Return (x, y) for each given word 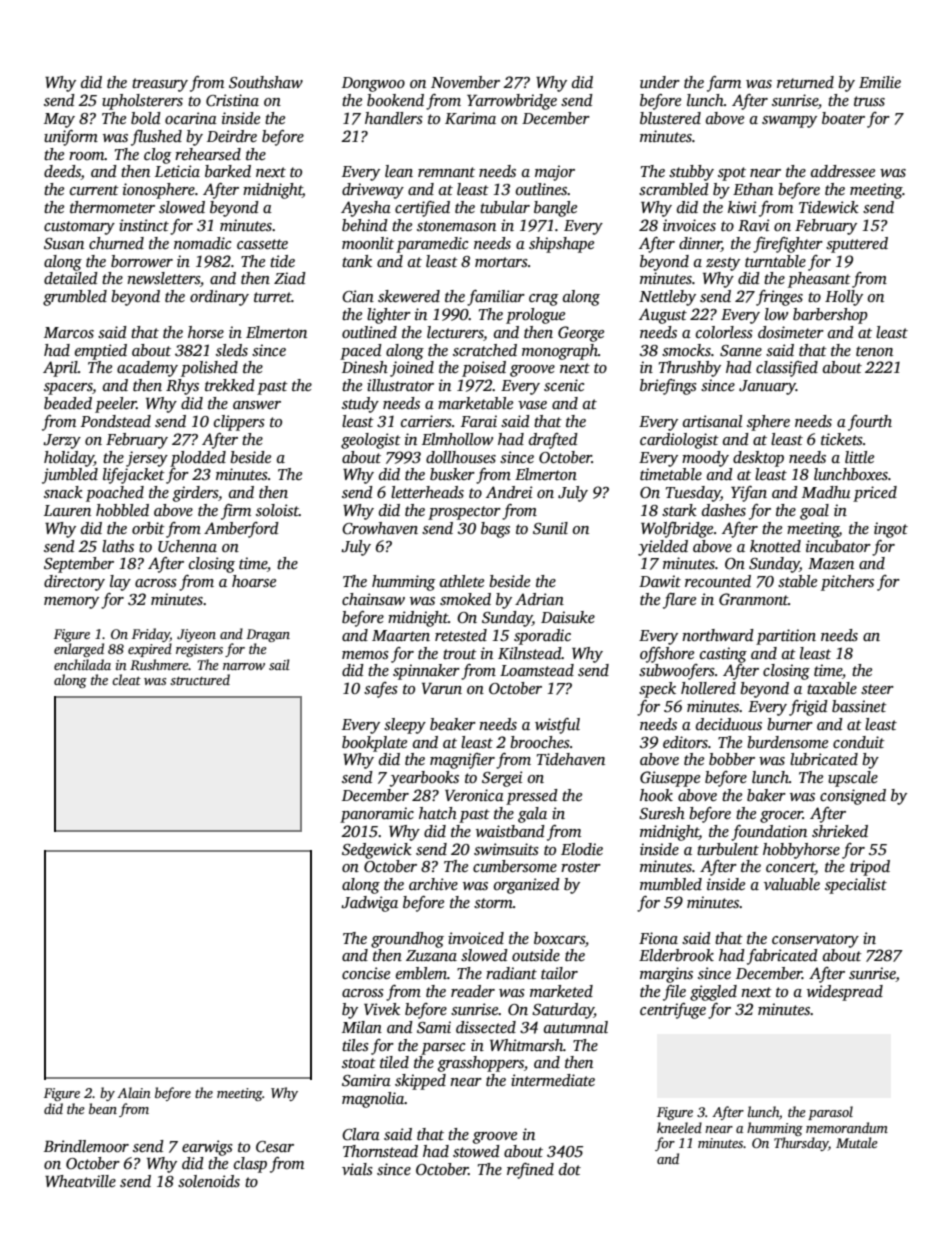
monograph (560, 352)
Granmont (753, 599)
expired (150, 650)
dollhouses (461, 457)
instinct (144, 225)
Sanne (741, 351)
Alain (134, 1092)
